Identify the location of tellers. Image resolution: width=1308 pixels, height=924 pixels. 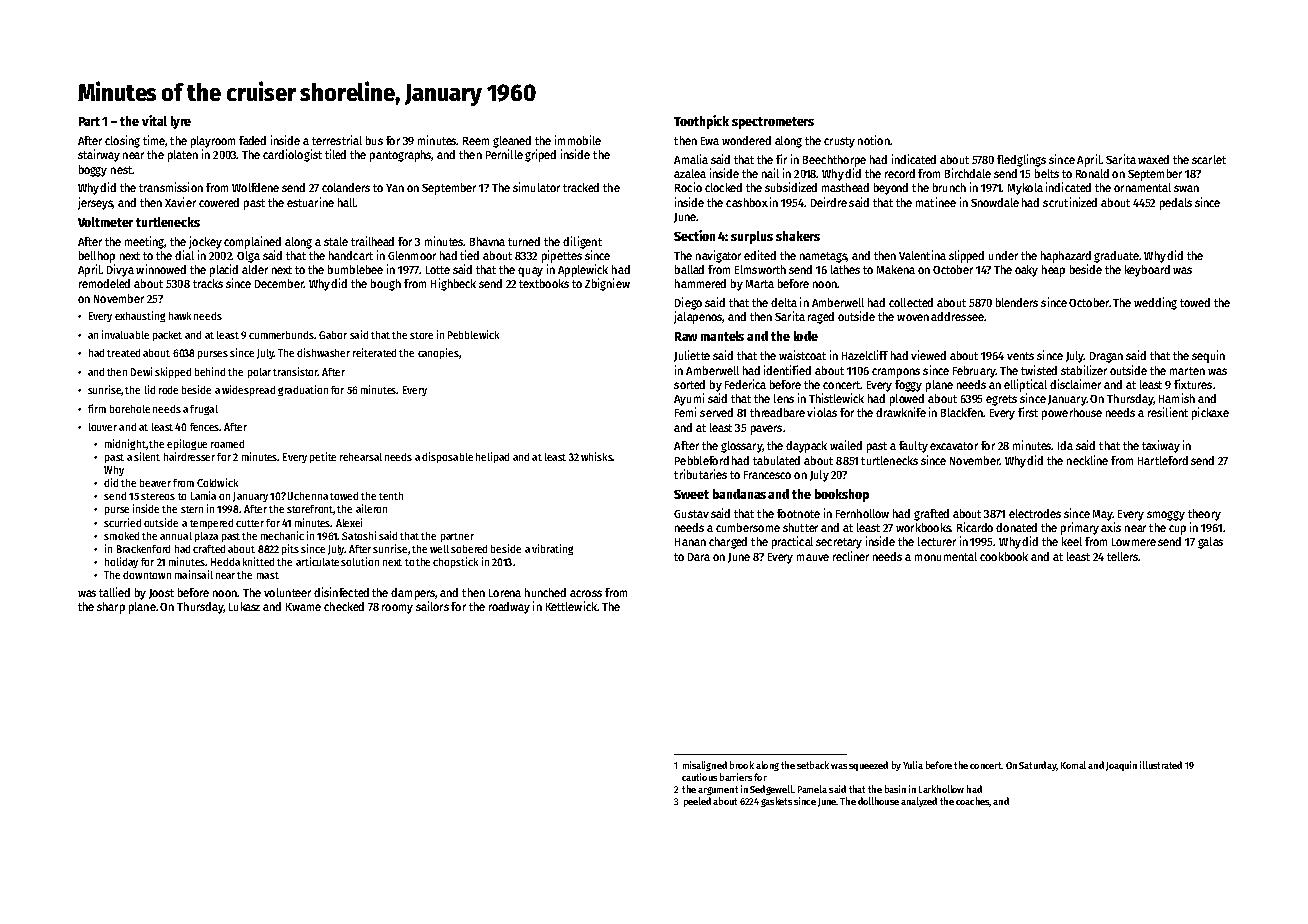
(1122, 556).
